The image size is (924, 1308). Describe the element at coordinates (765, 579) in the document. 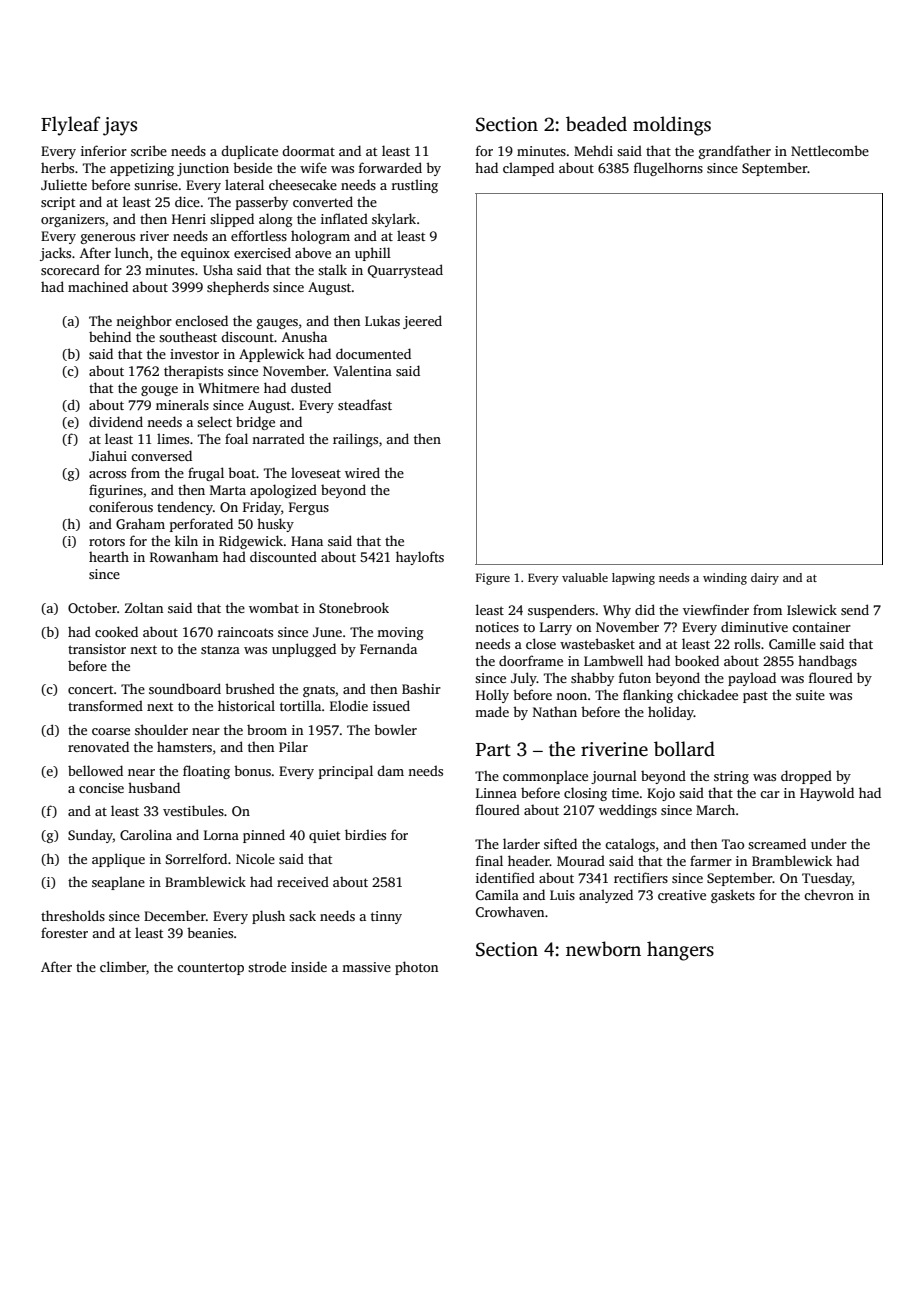

I see `dairy` at that location.
